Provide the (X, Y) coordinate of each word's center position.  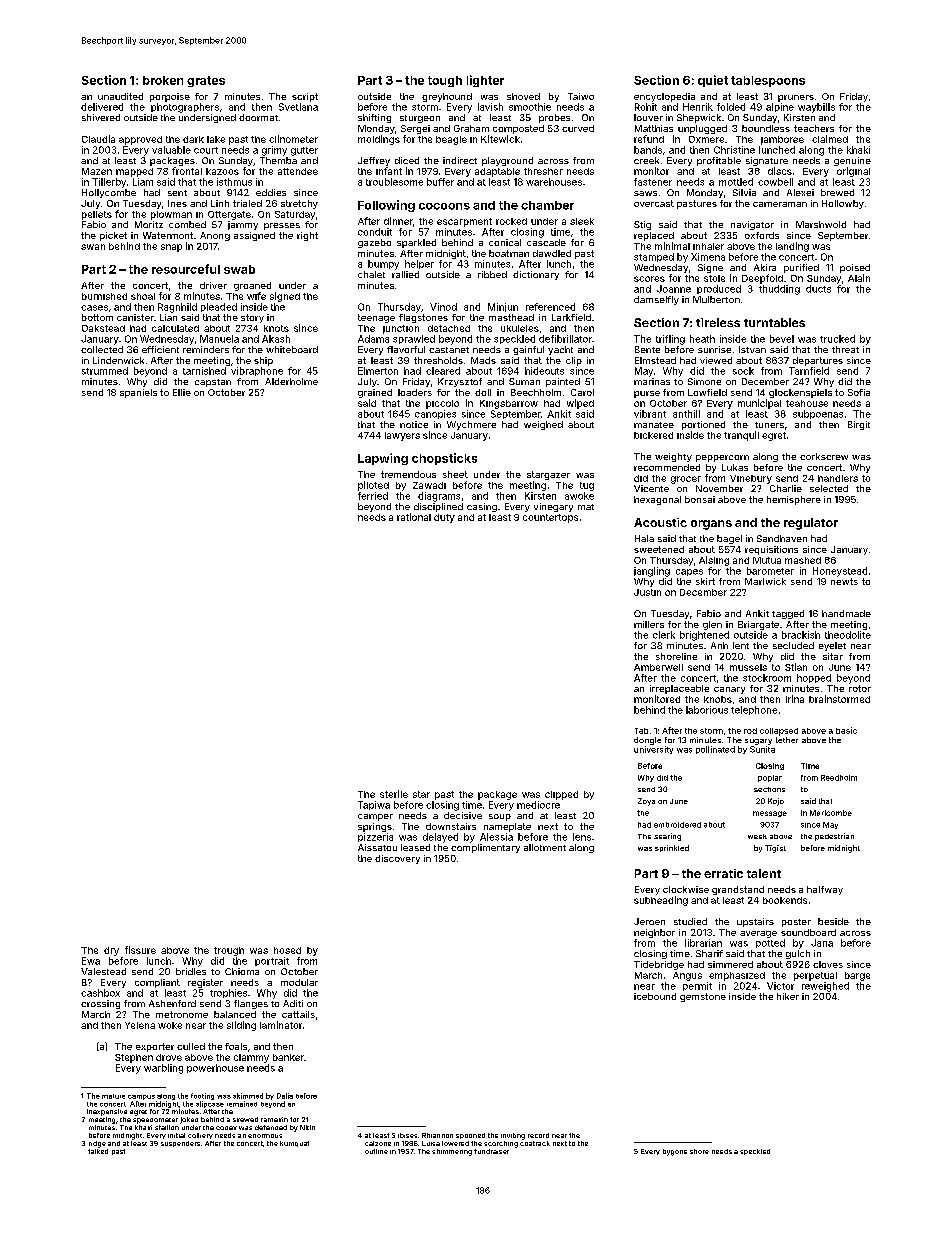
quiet (713, 81)
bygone (675, 1152)
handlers (838, 478)
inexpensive (107, 1112)
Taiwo (581, 96)
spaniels (138, 393)
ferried (373, 496)
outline (376, 1151)
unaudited (120, 96)
